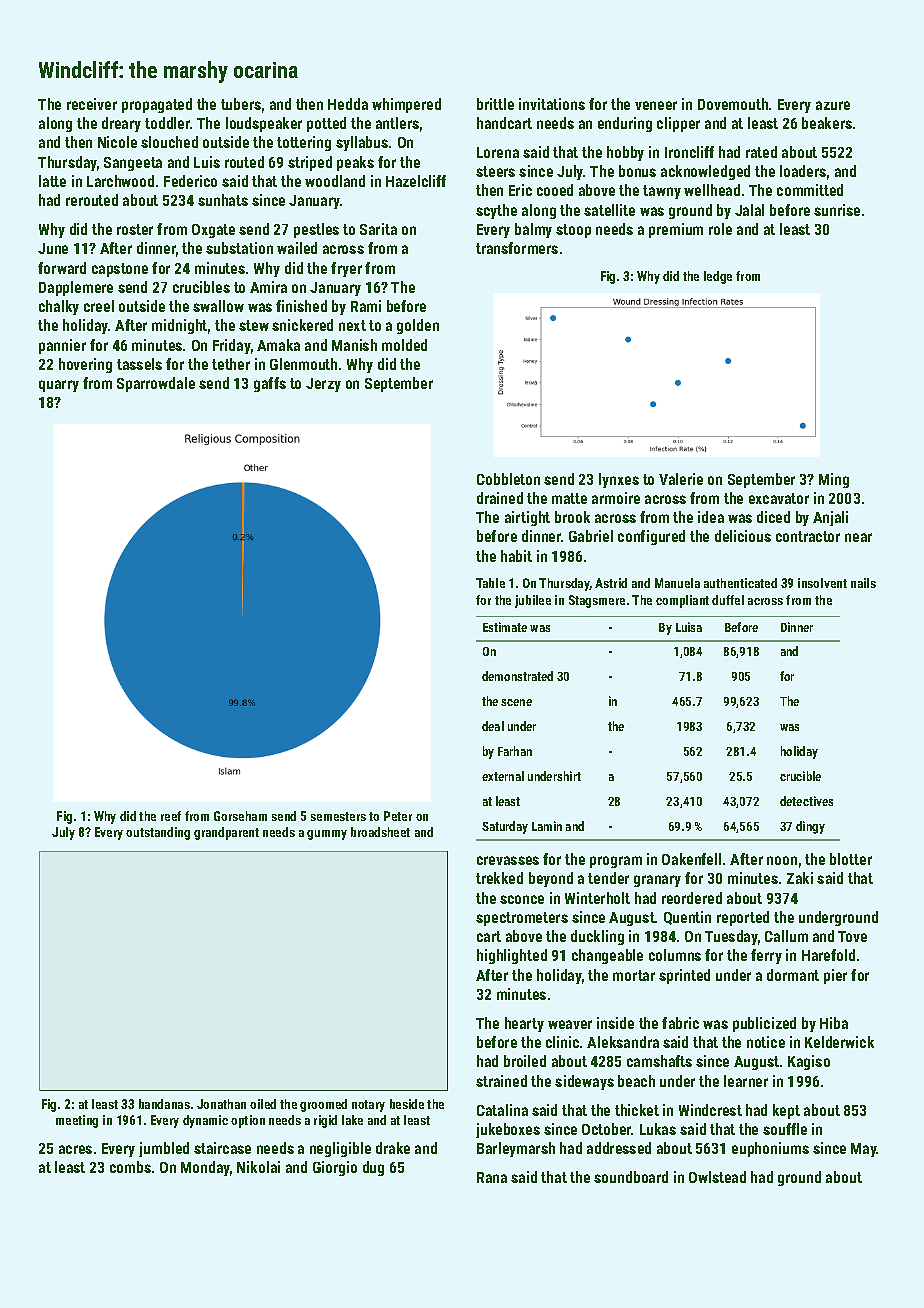 This page has width=924, height=1308. Describe the element at coordinates (77, 1121) in the page. I see `meeting` at that location.
